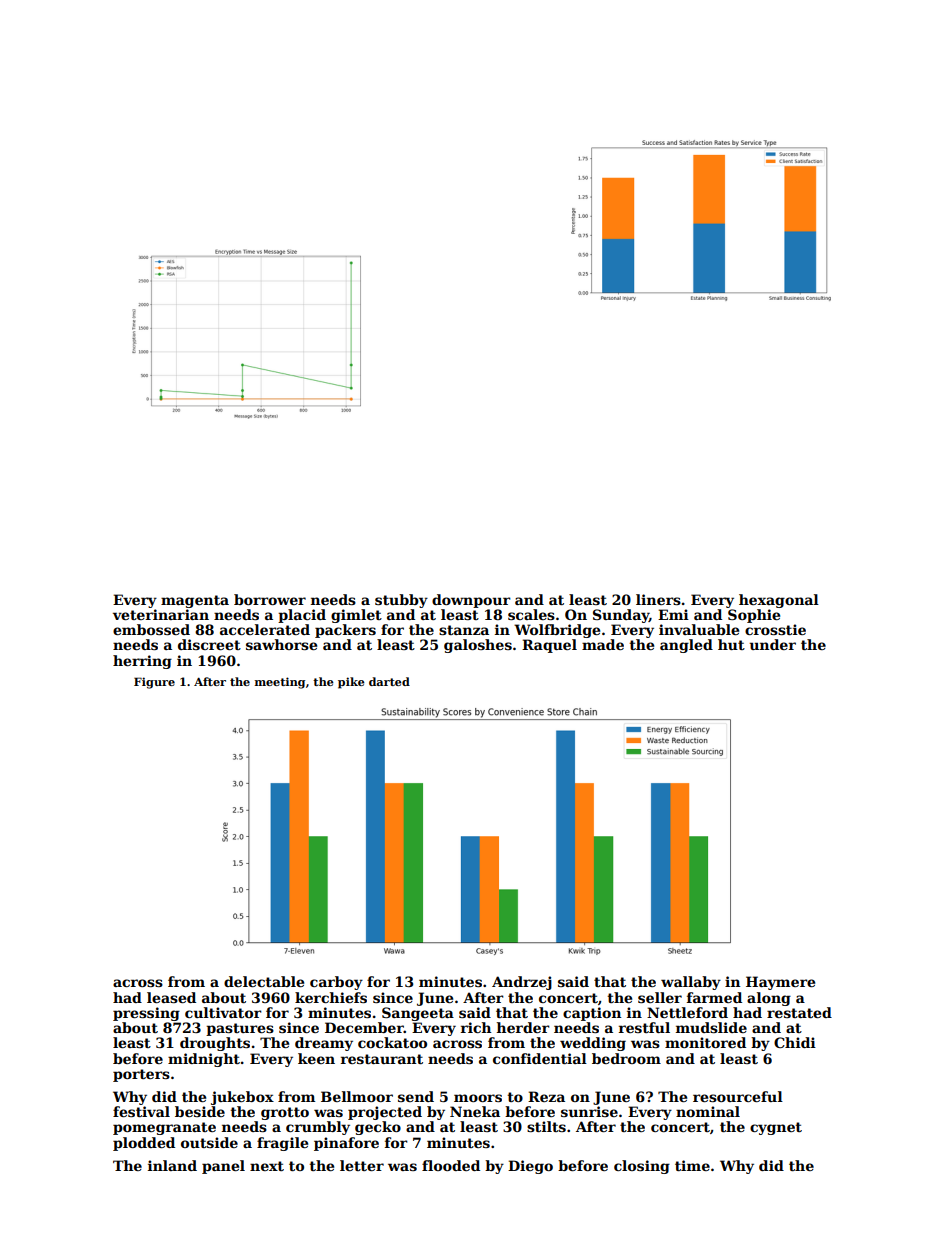  What do you see at coordinates (154, 683) in the screenshot?
I see `Figure` at bounding box center [154, 683].
